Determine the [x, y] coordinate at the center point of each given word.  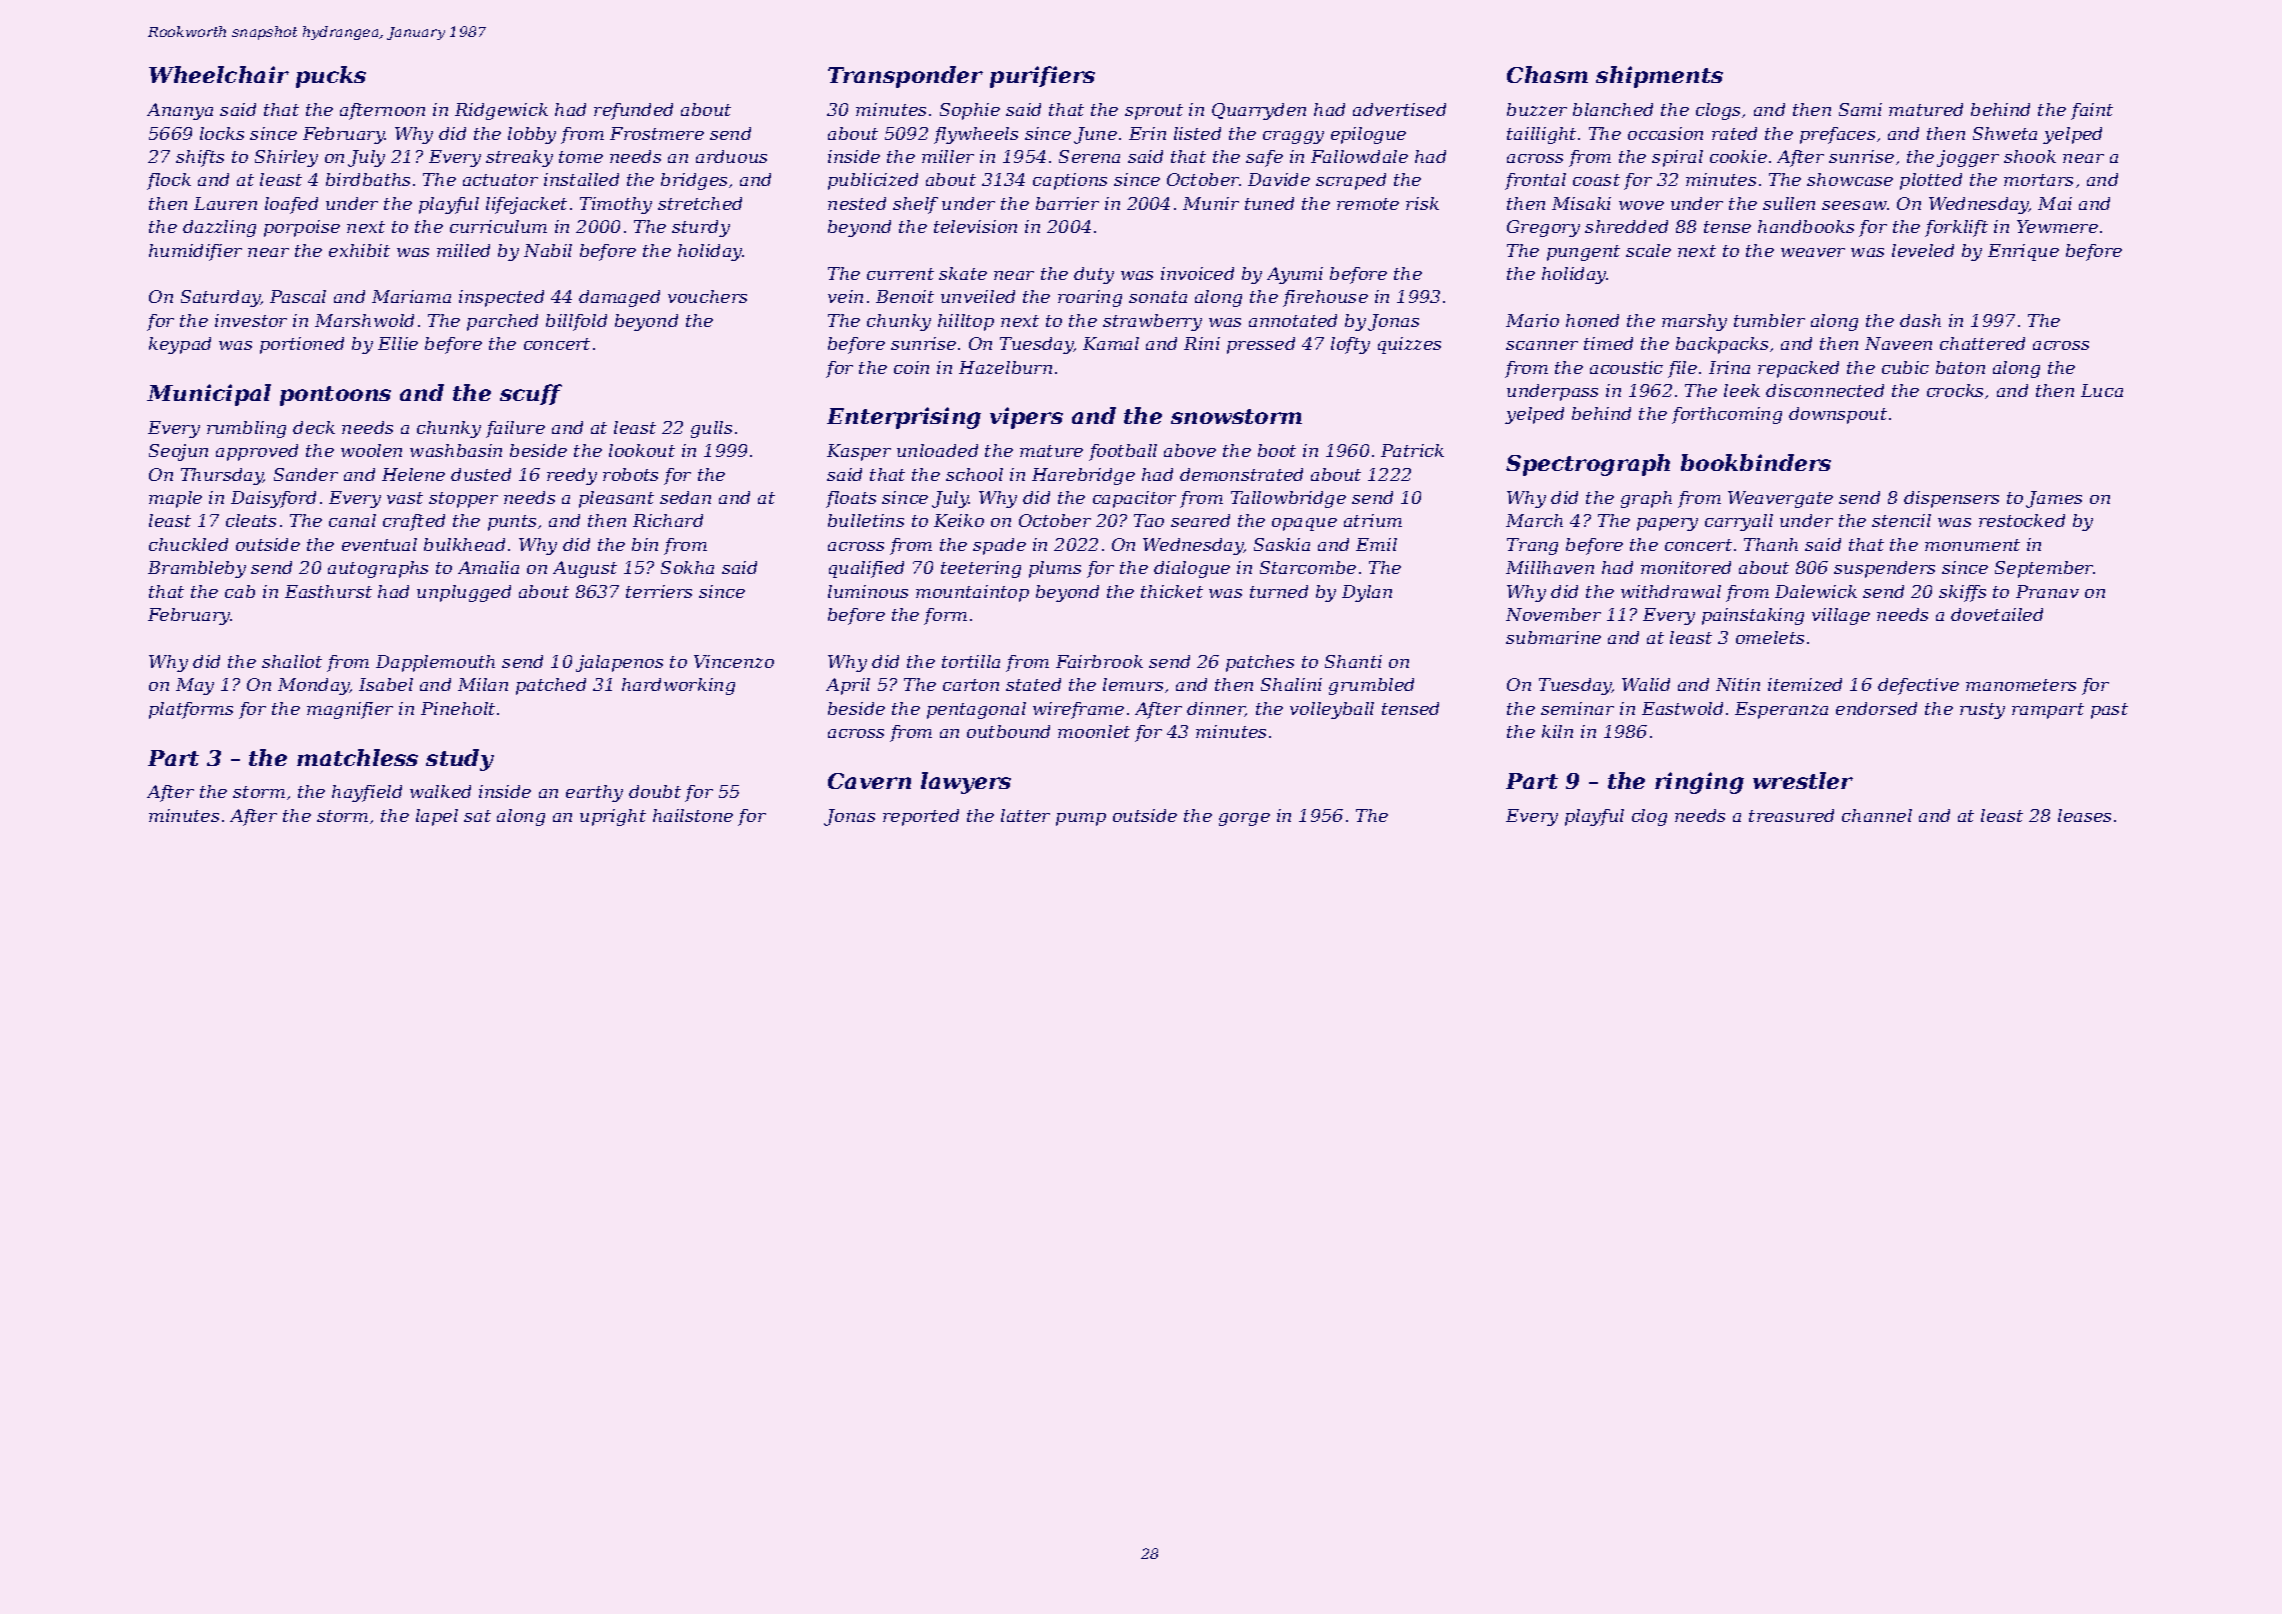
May [195, 686]
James [2054, 499]
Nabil [548, 250]
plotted [1931, 181]
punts [512, 523]
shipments [1659, 77]
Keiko [959, 520]
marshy [1694, 322]
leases [2084, 815]
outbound [1008, 731]
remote [1368, 204]
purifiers [1042, 77]
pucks [331, 77]
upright [613, 817]
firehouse [1325, 298]
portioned [302, 345]
